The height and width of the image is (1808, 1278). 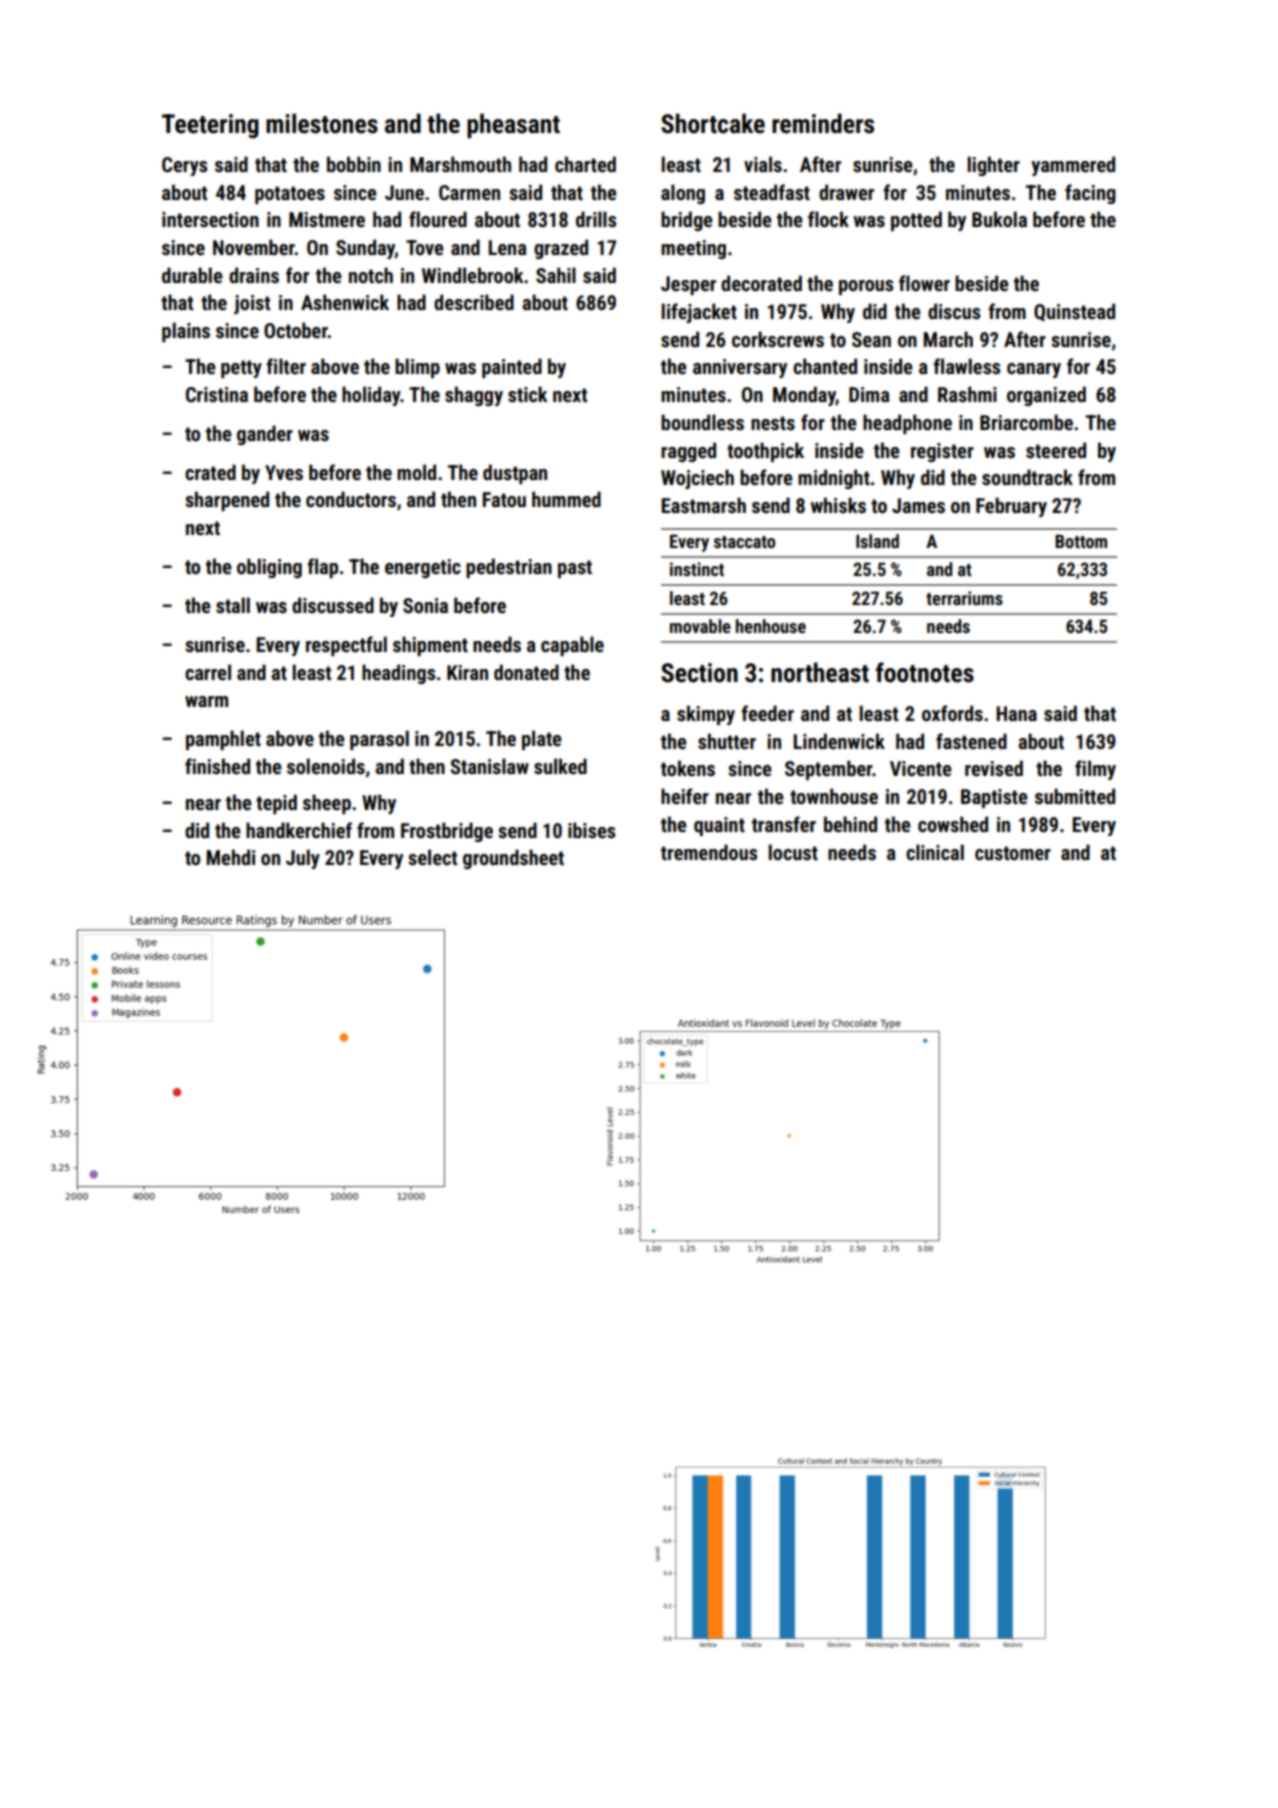 I want to click on Teetering, so click(x=210, y=126).
